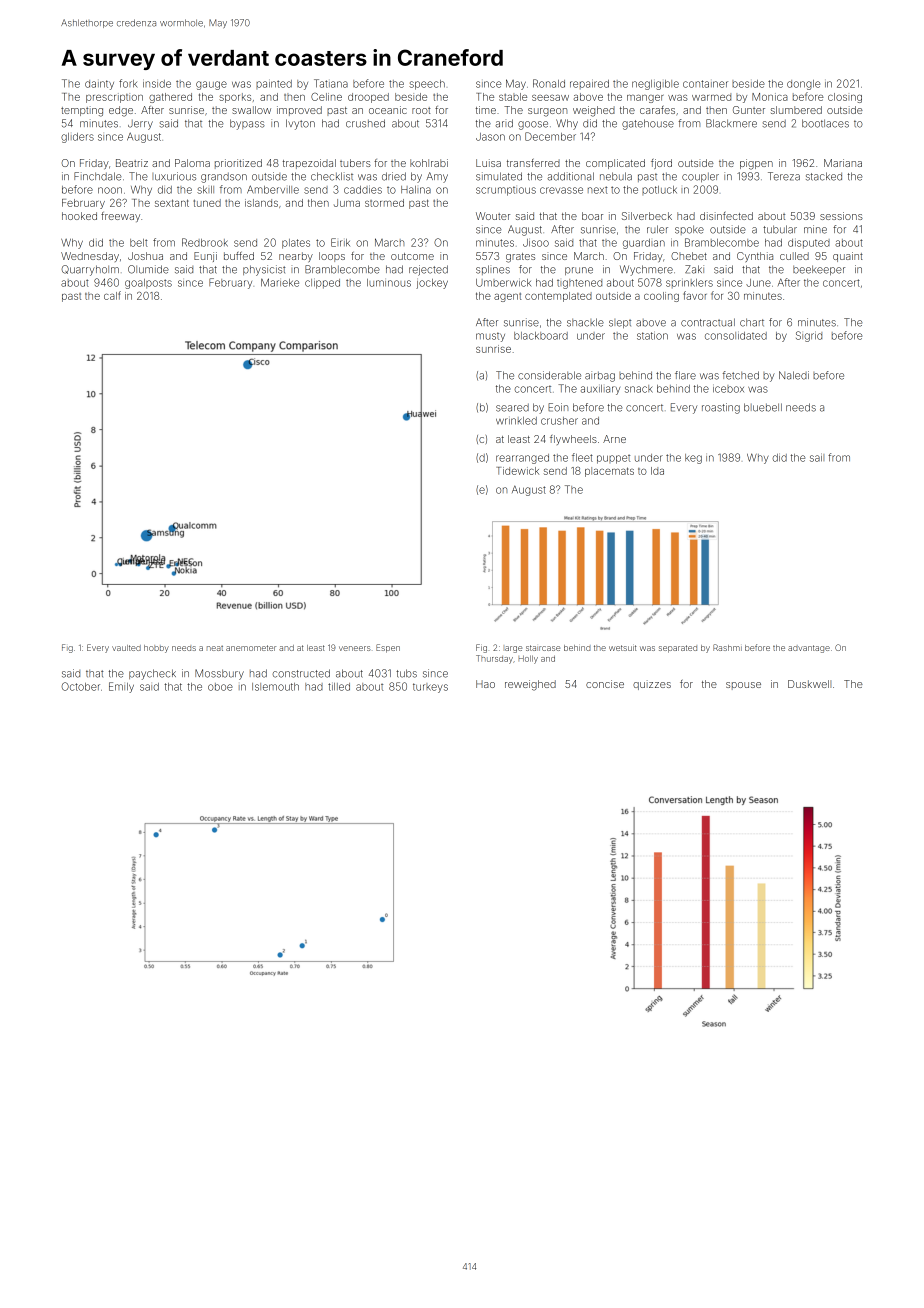  I want to click on Islemouth, so click(275, 687).
